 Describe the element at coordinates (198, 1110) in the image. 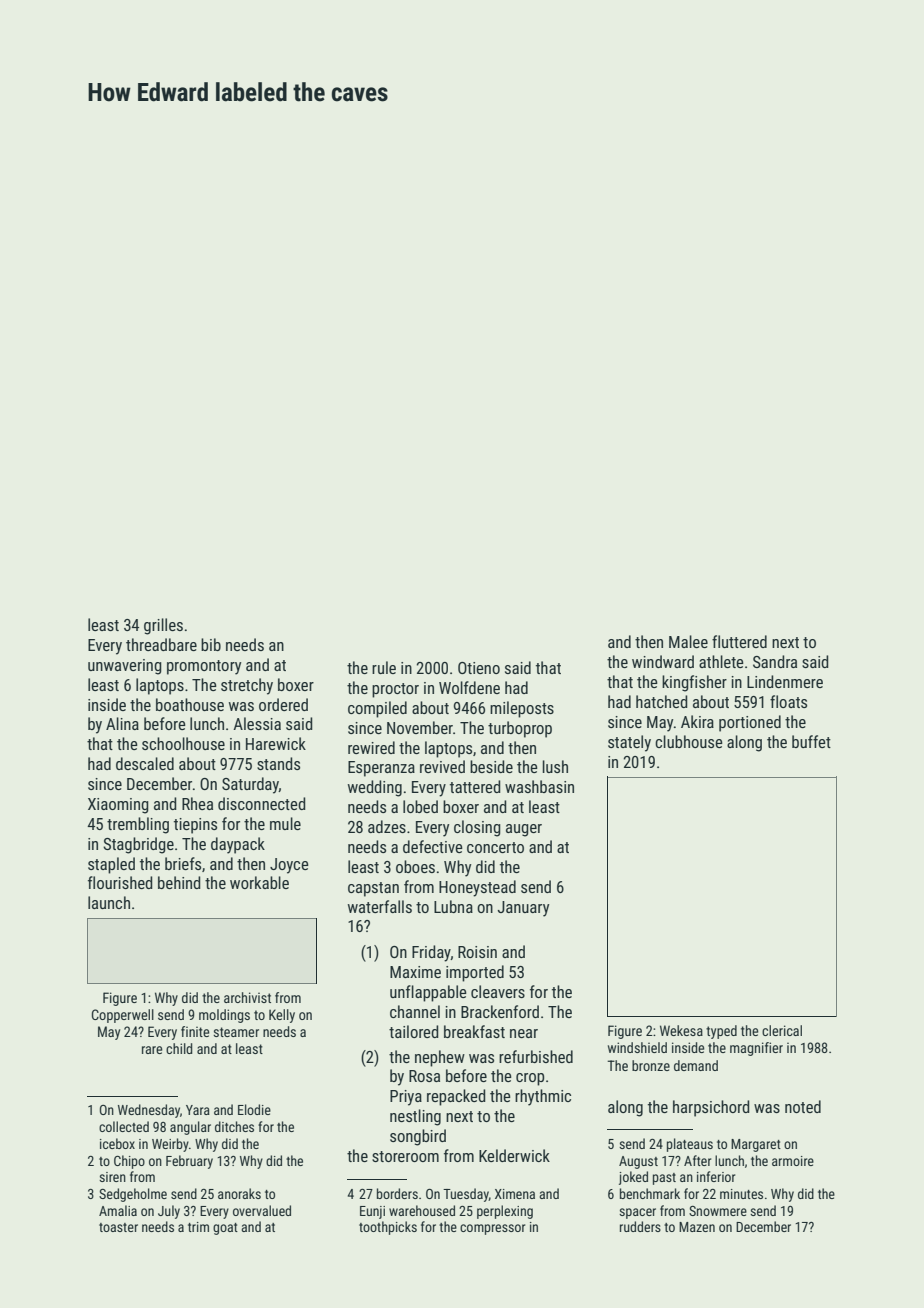

I see `Yara` at that location.
